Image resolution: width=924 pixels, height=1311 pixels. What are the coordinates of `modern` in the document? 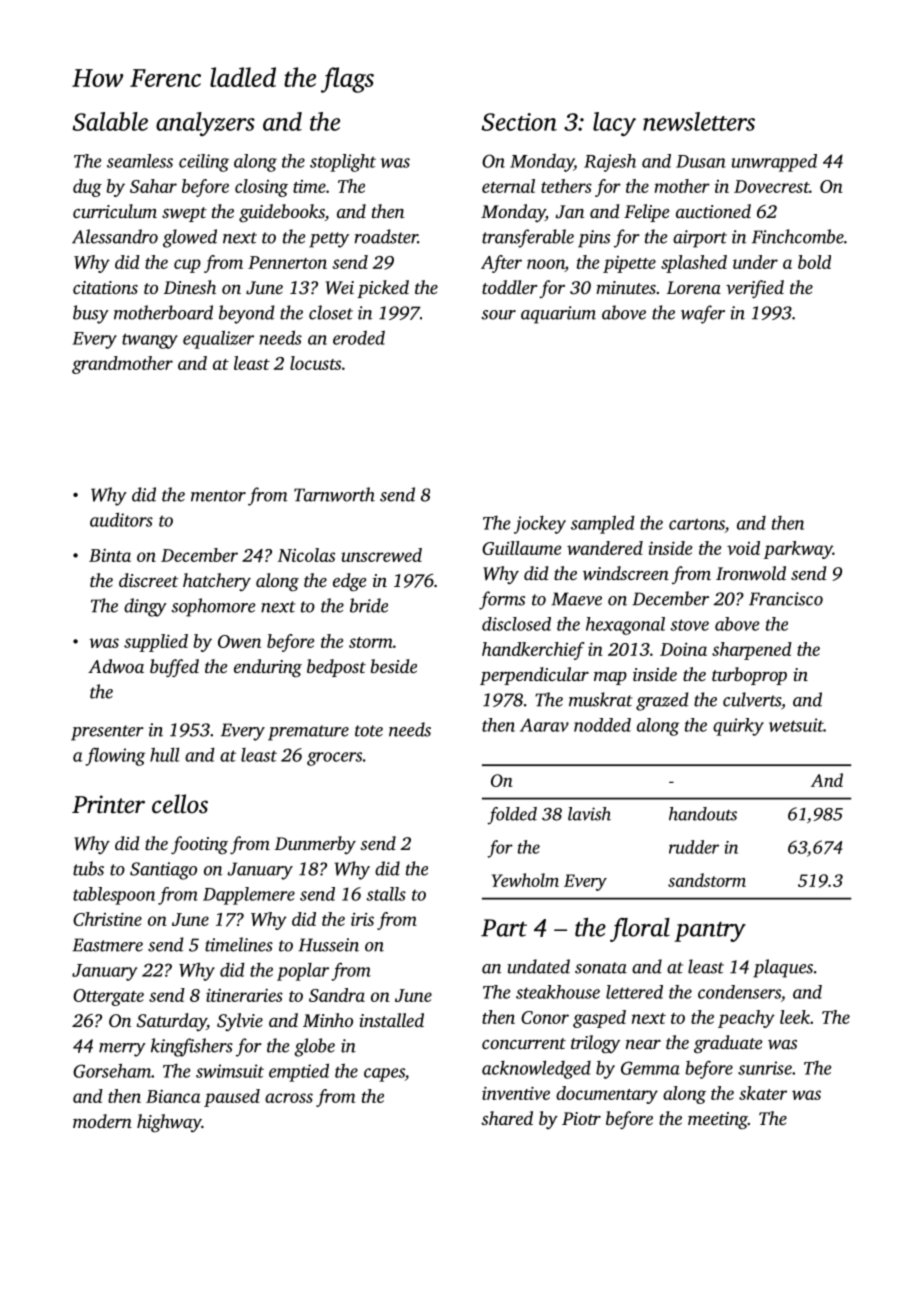 It's located at (102, 1121).
